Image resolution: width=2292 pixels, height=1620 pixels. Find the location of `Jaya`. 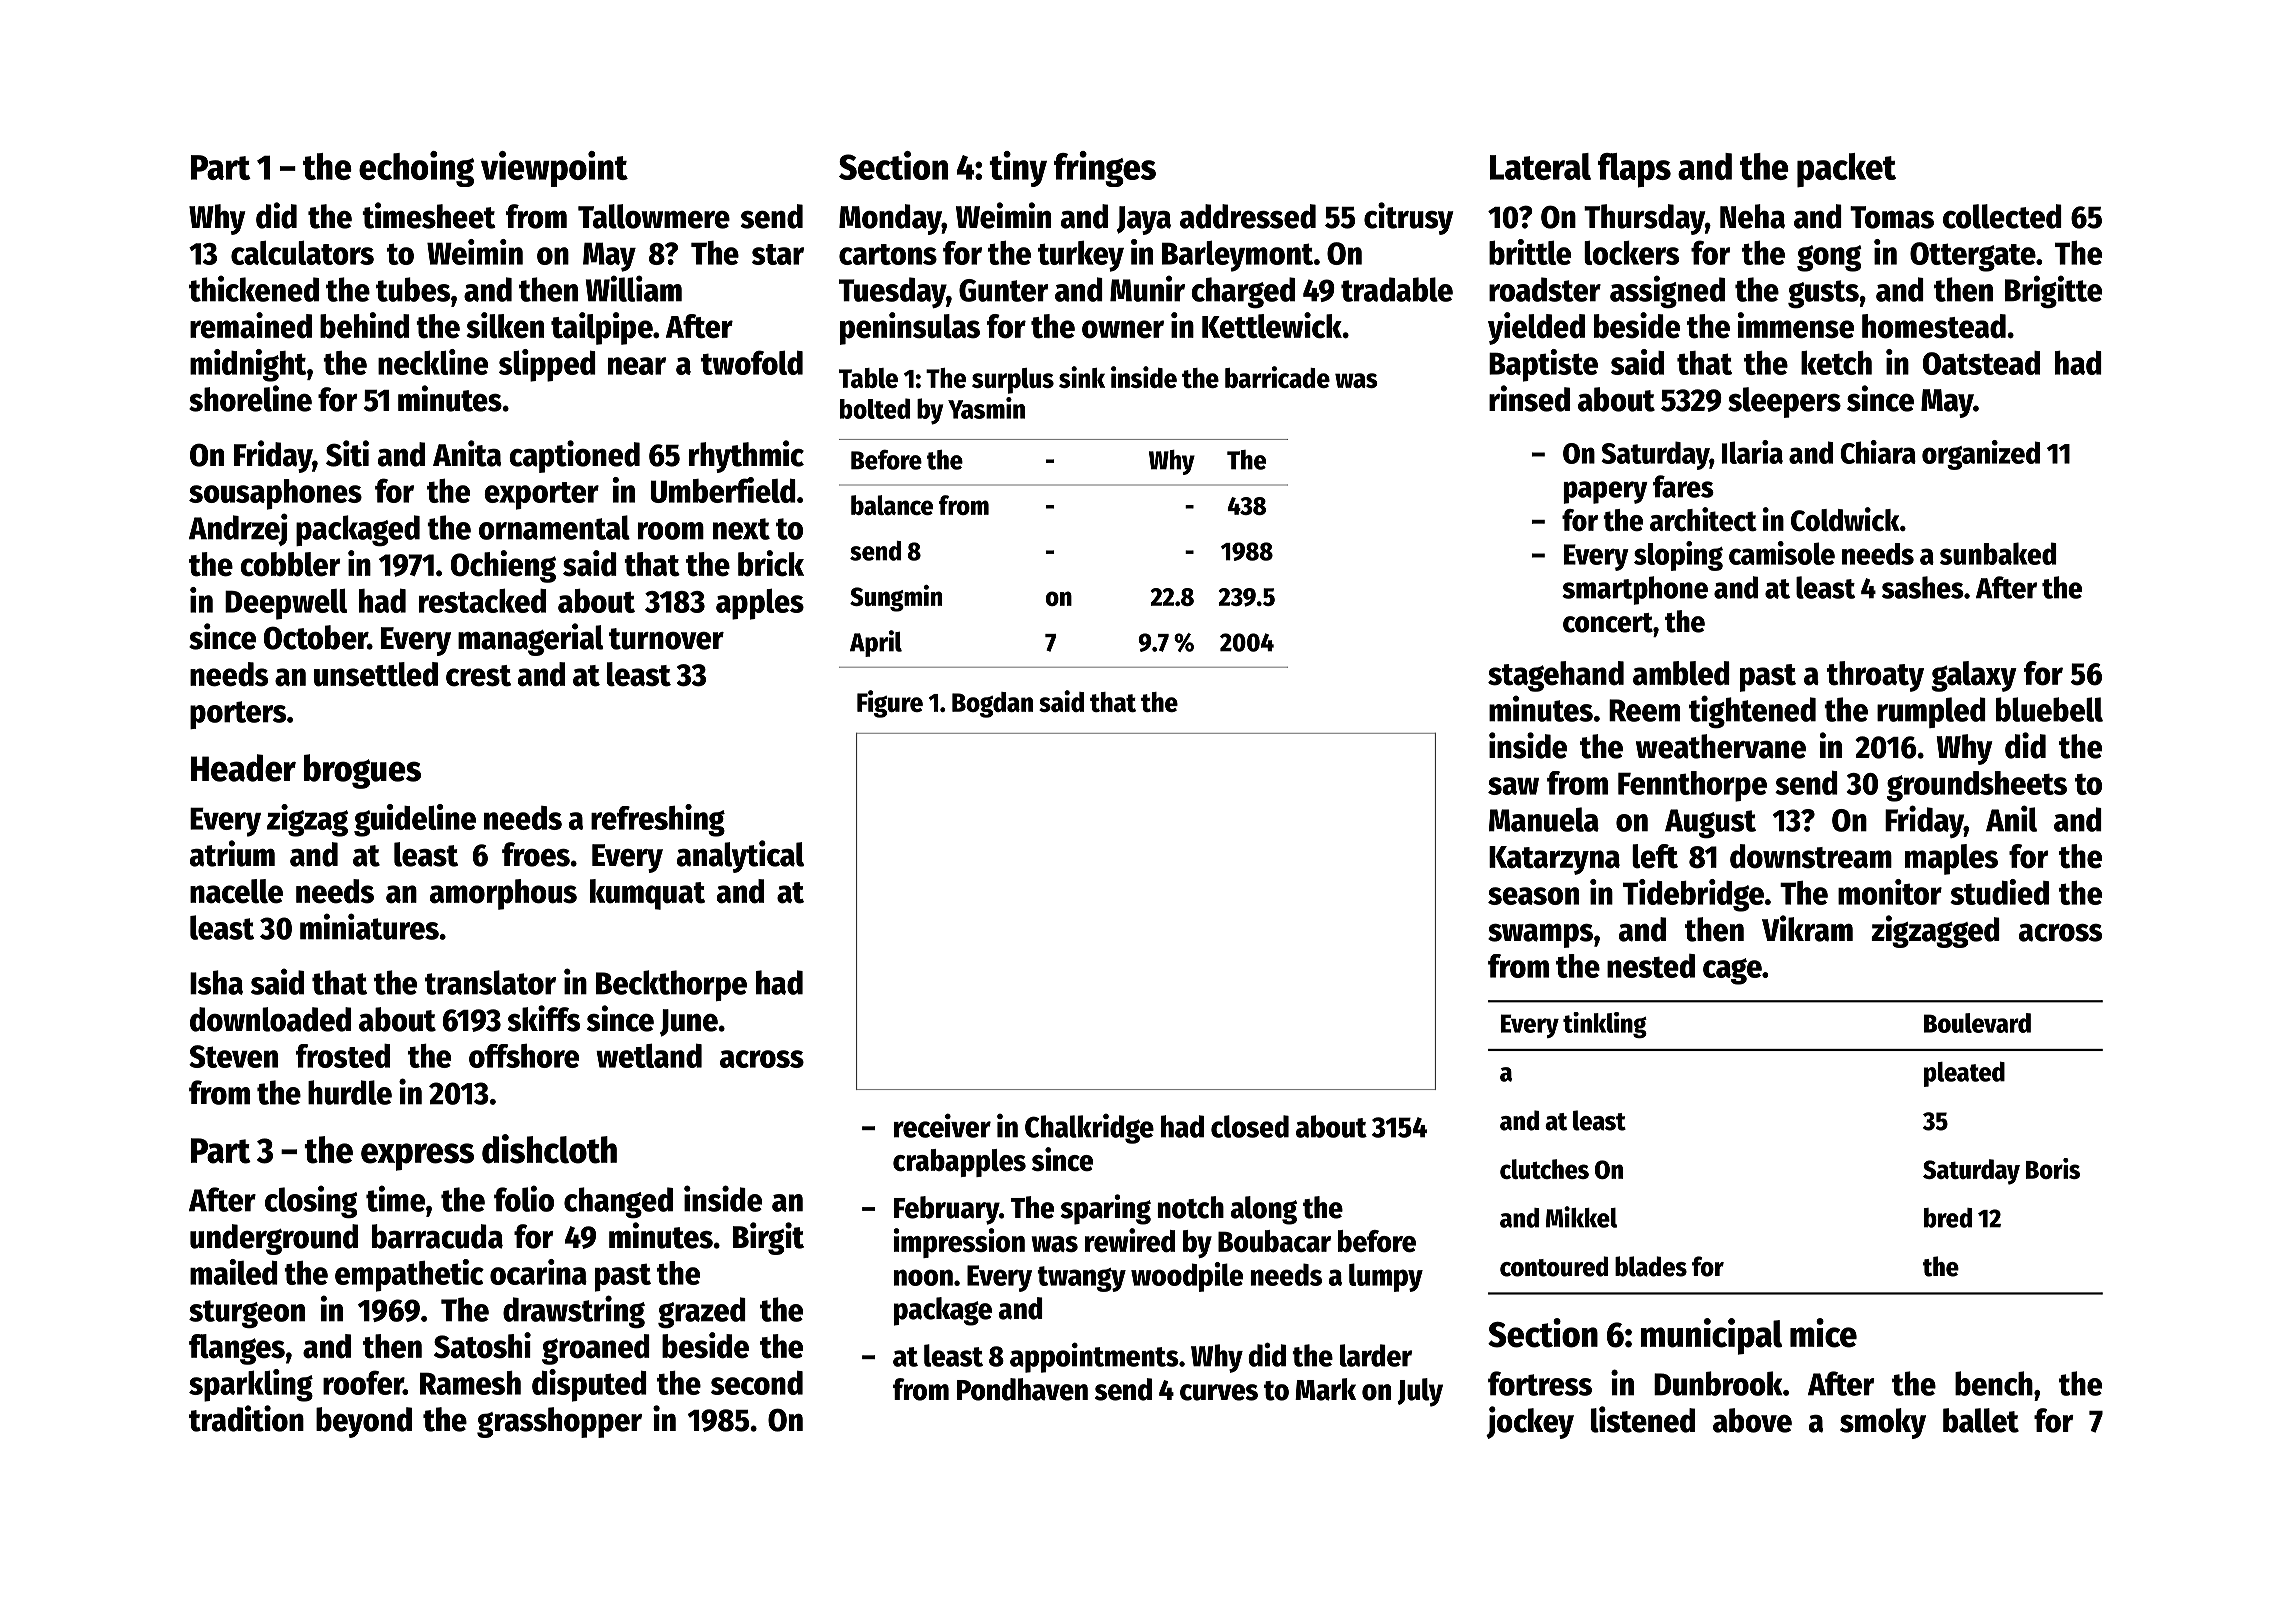

Jaya is located at coordinates (1144, 220).
